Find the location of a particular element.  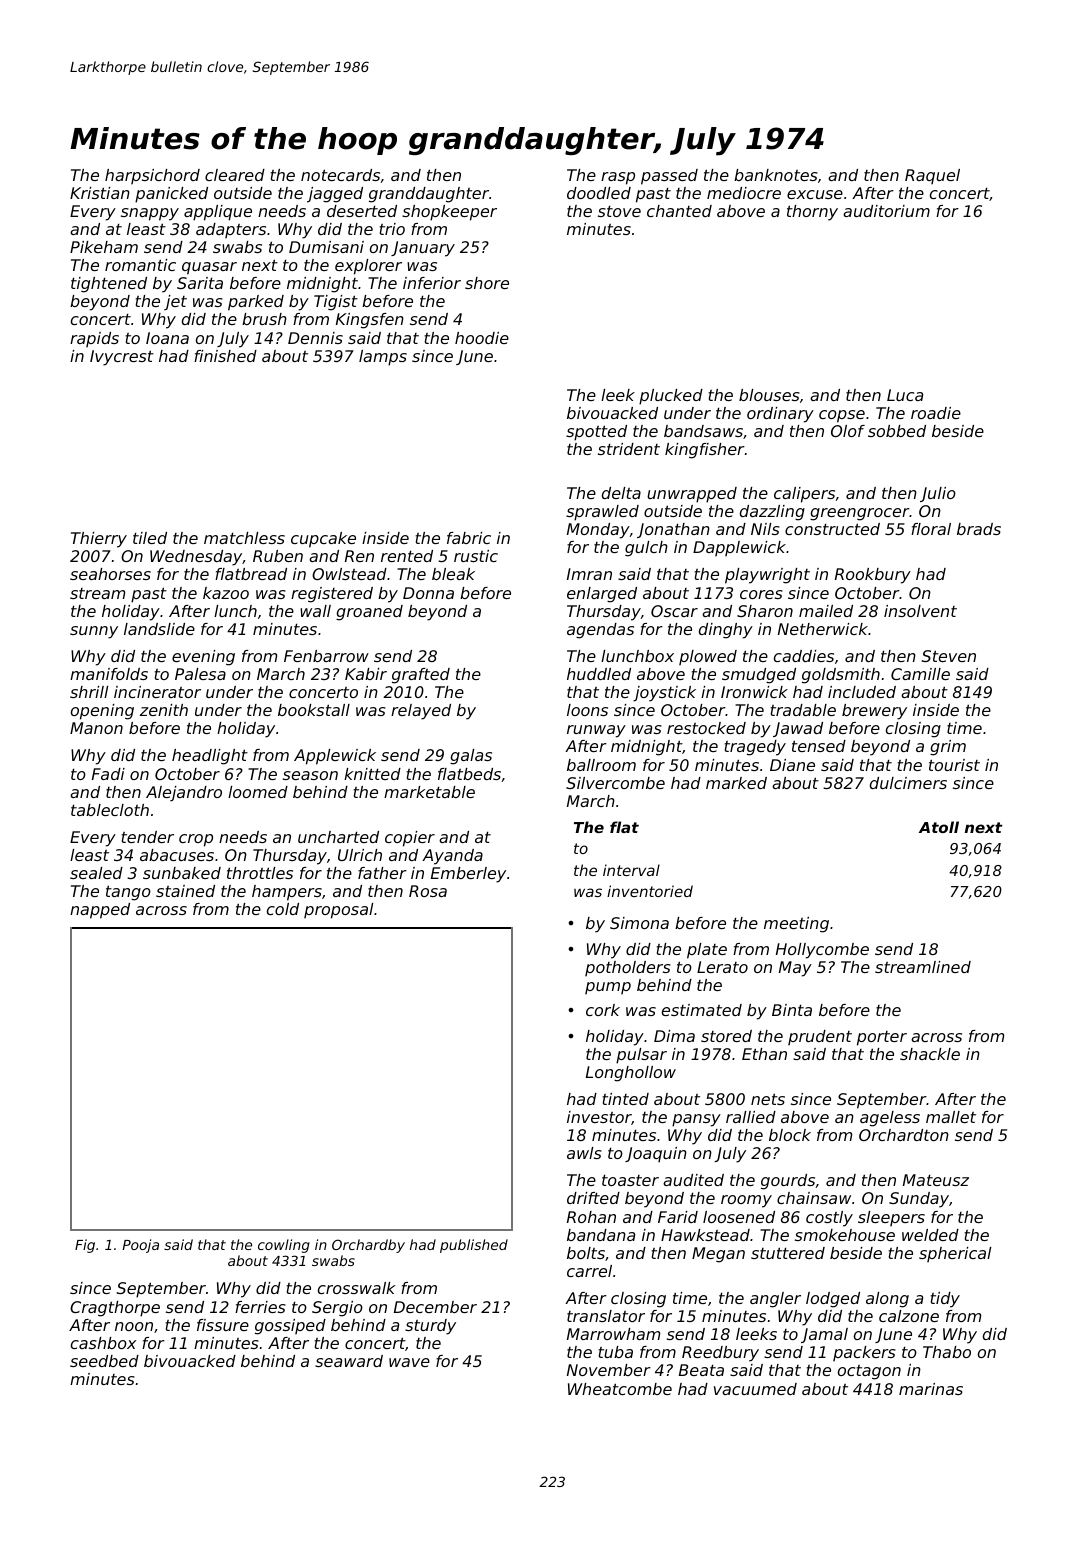

Cragthorpe is located at coordinates (115, 1309).
